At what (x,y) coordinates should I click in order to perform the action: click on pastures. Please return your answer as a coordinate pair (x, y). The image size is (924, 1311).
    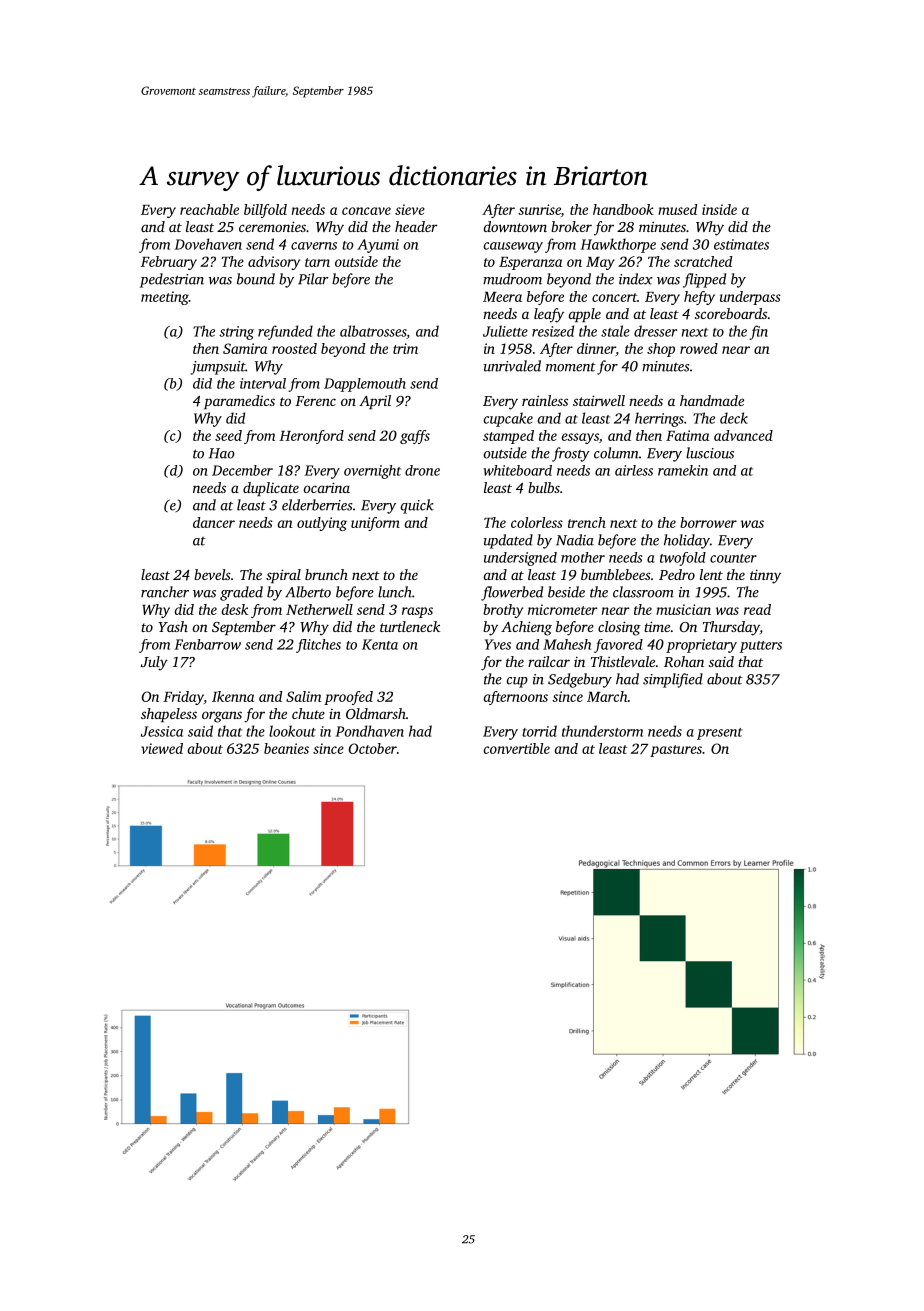
    Looking at the image, I should click on (676, 751).
